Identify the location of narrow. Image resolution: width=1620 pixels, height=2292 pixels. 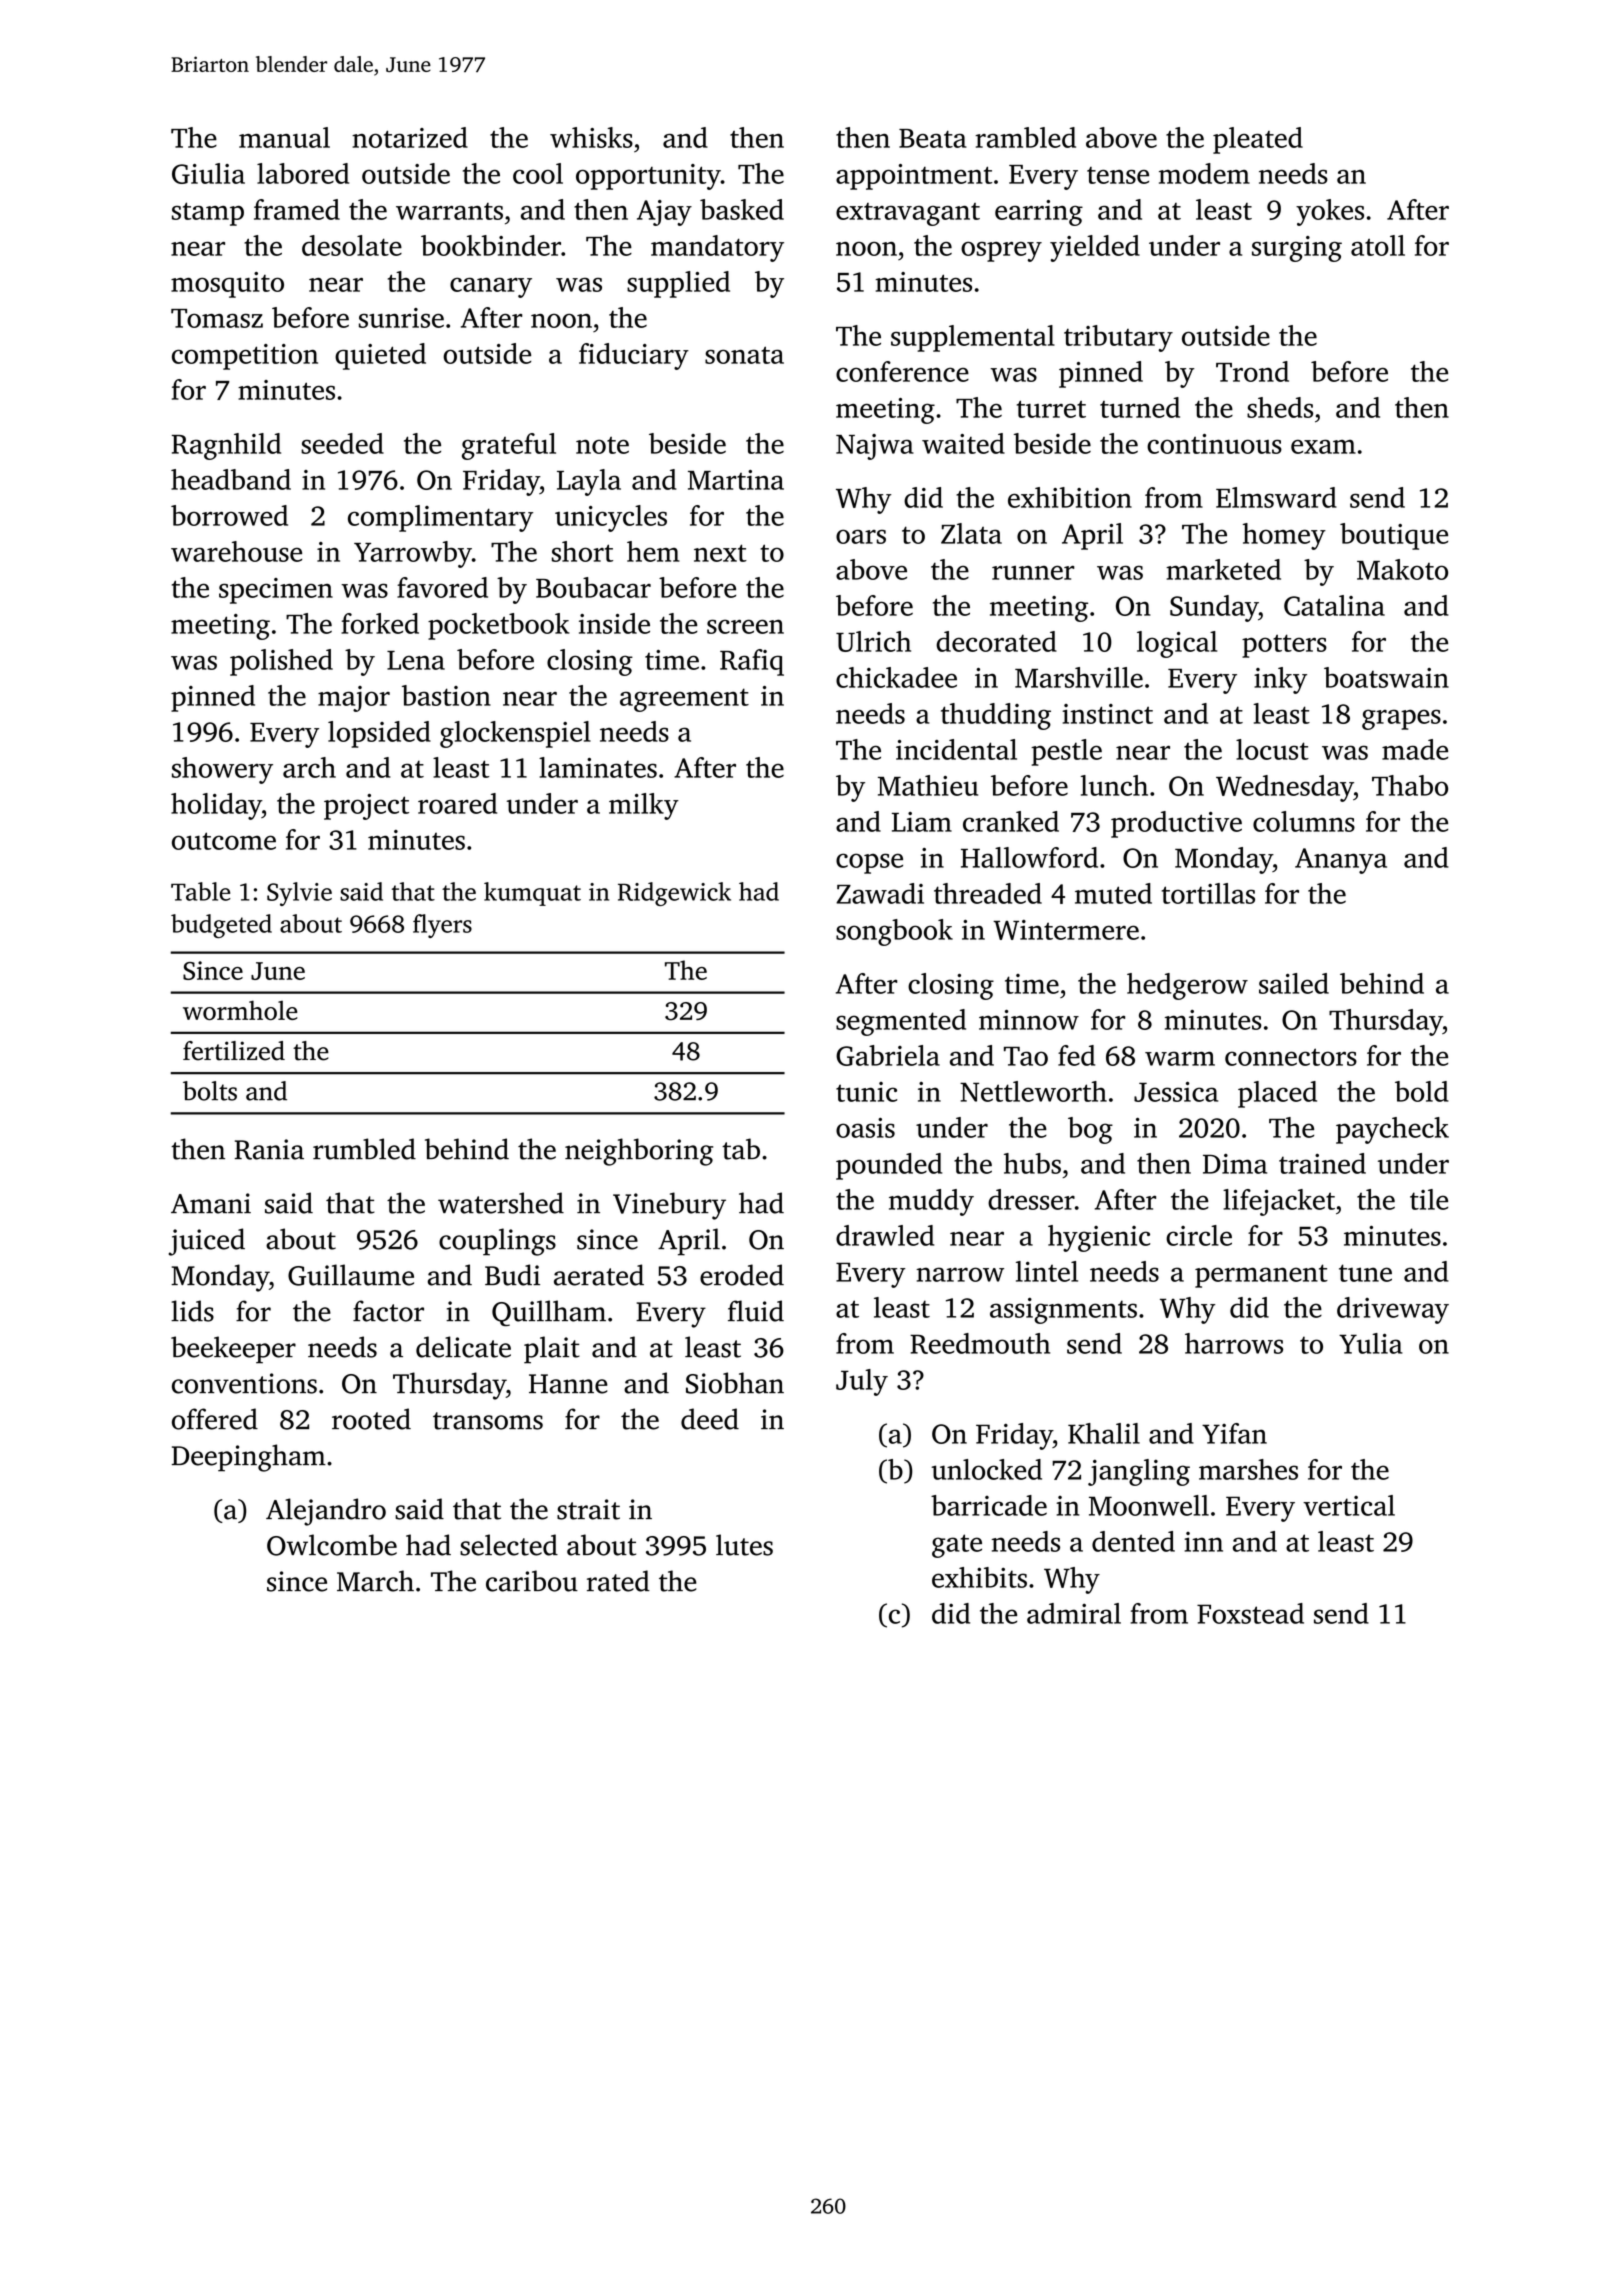
(960, 1274).
